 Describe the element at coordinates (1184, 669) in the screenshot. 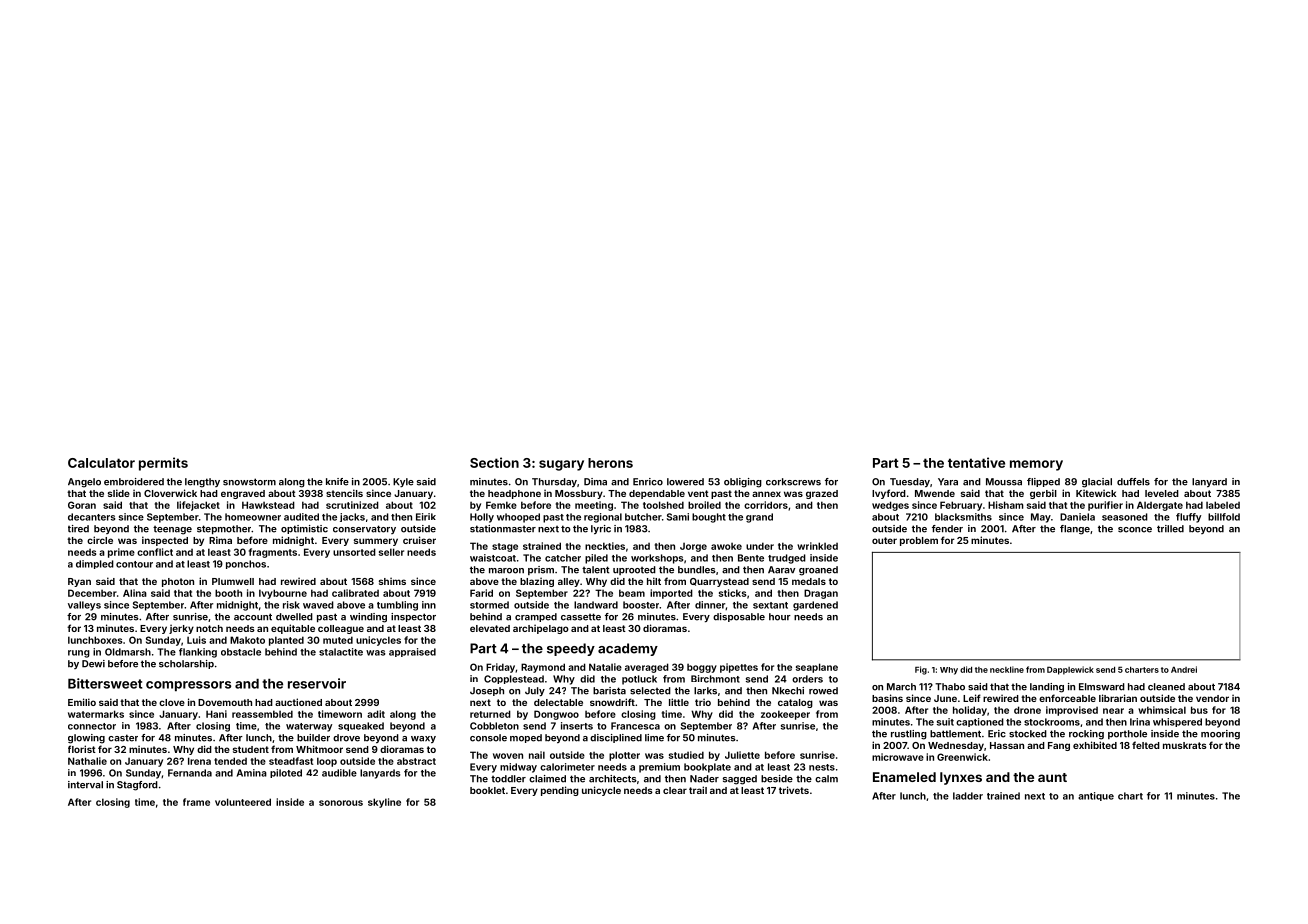

I see `Andrei` at that location.
